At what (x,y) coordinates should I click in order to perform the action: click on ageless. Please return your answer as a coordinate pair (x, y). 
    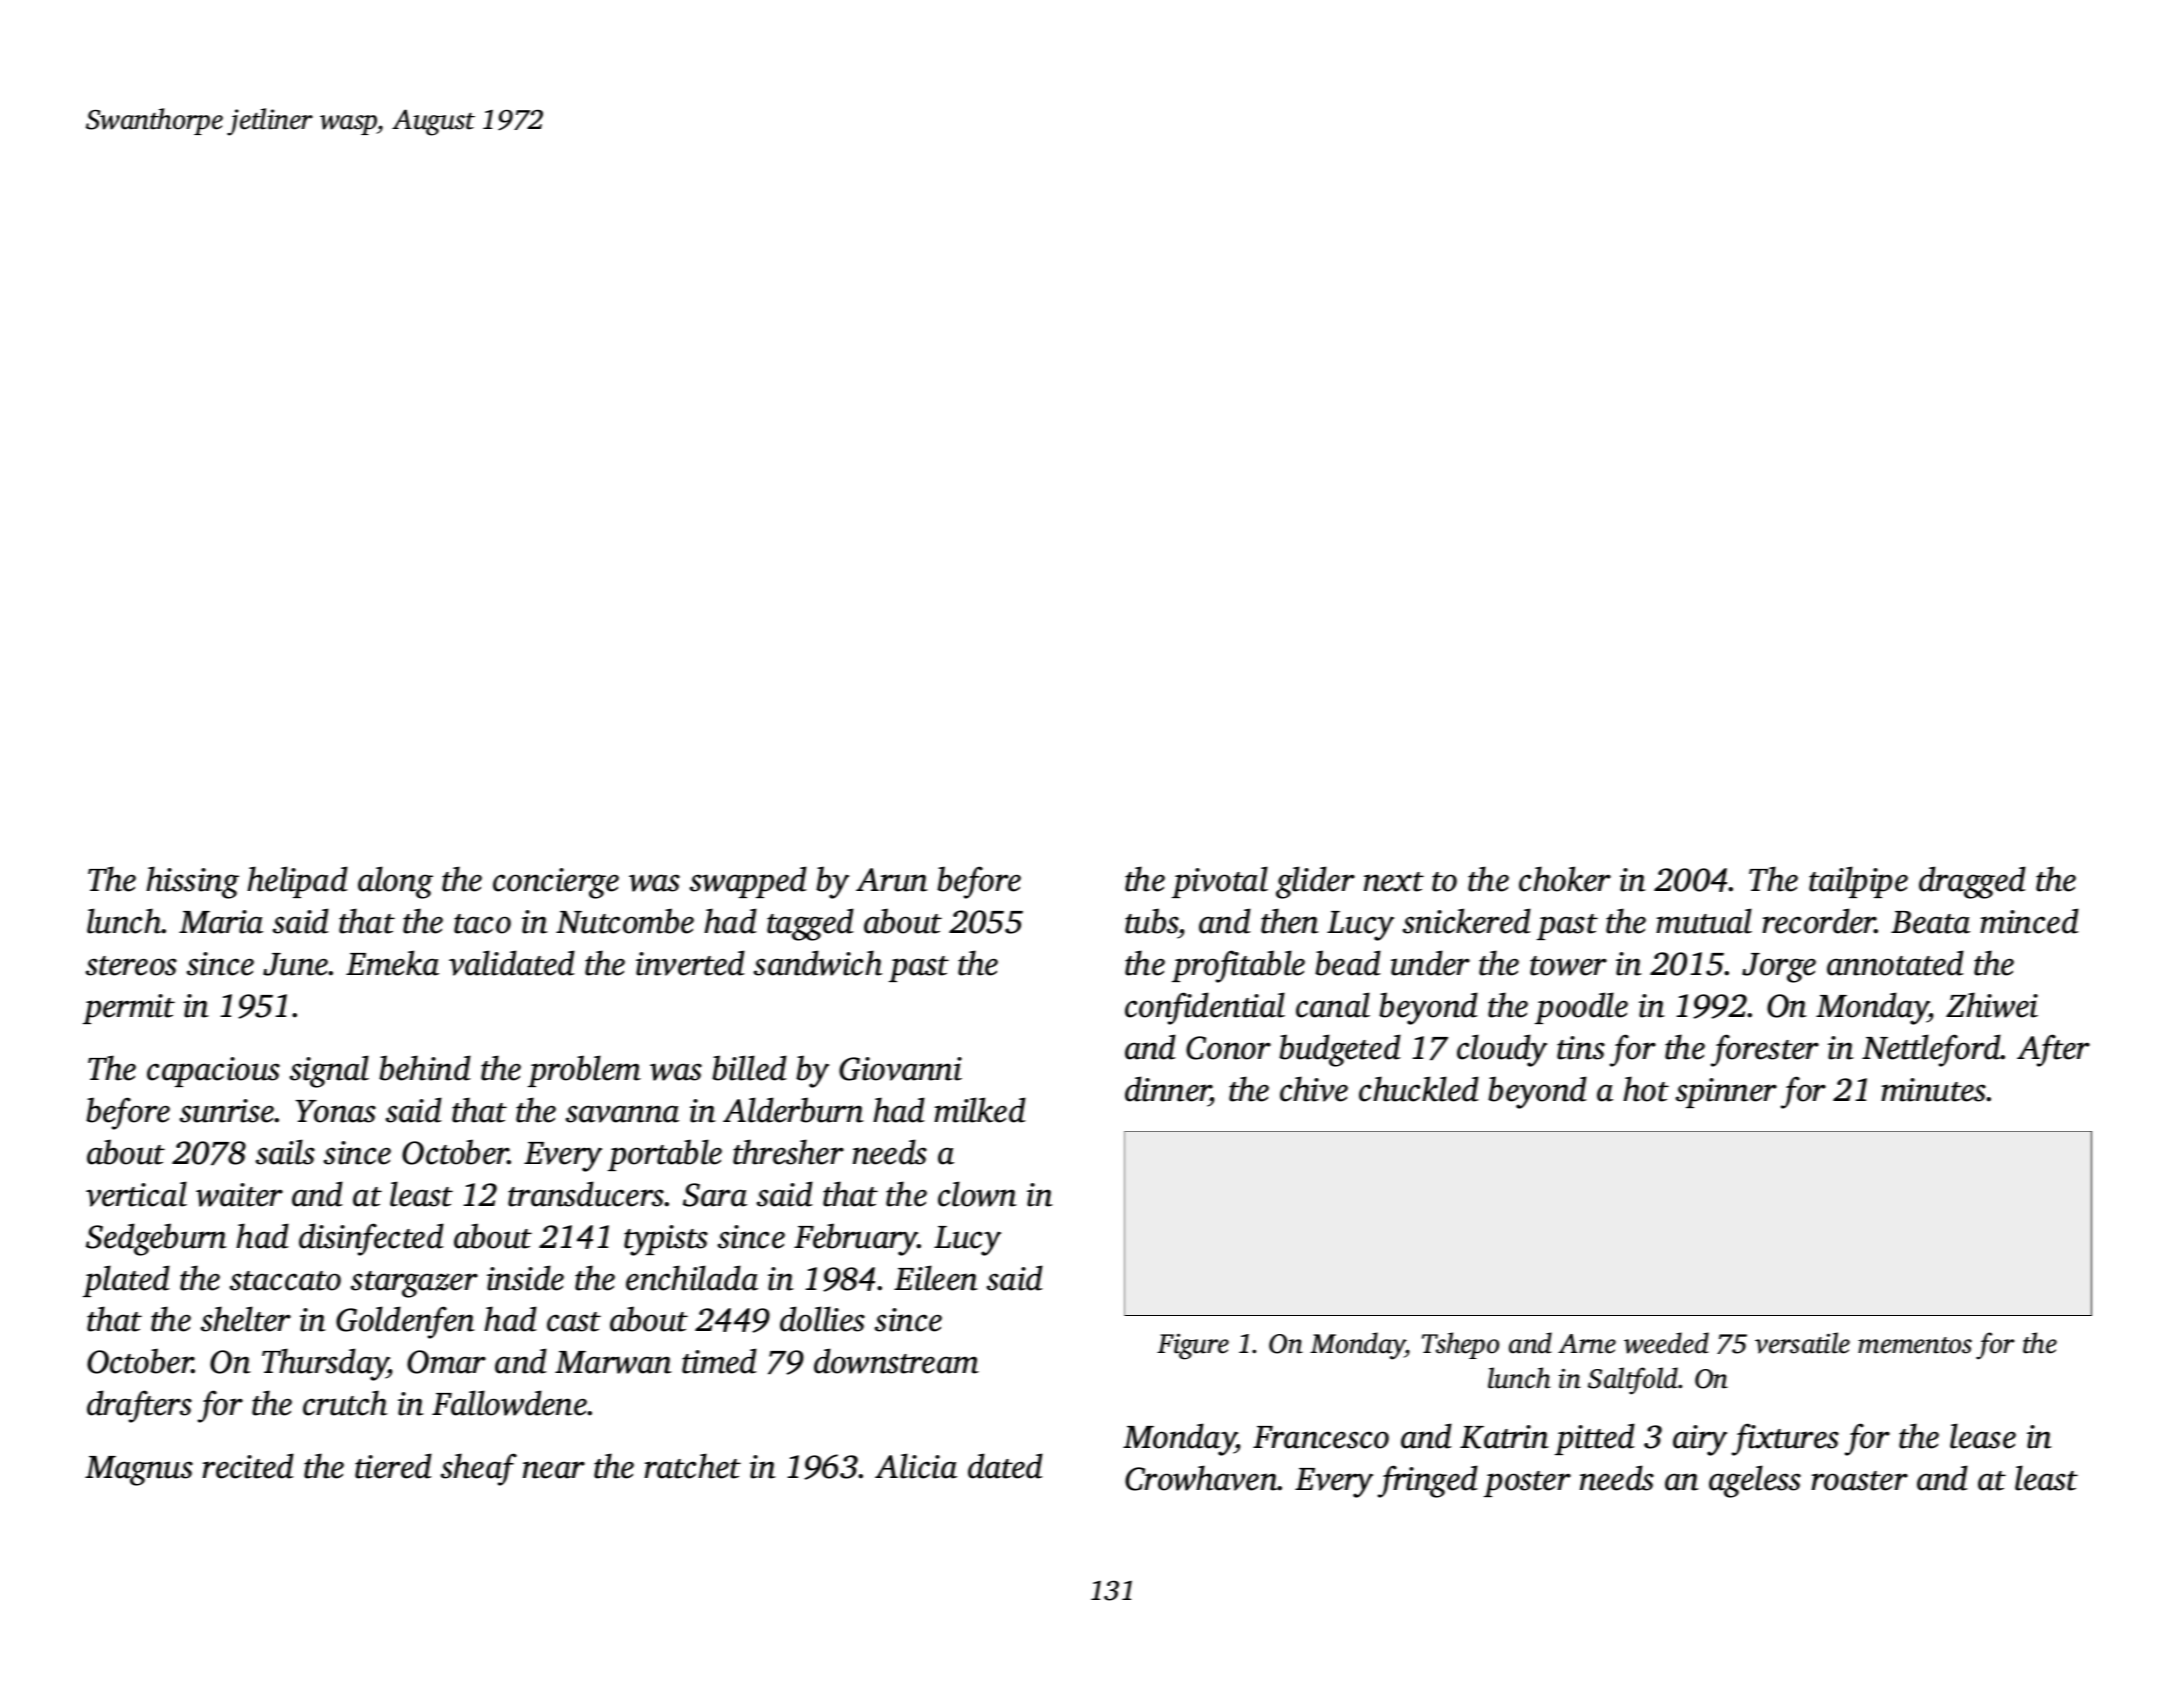
    Looking at the image, I should click on (1755, 1481).
